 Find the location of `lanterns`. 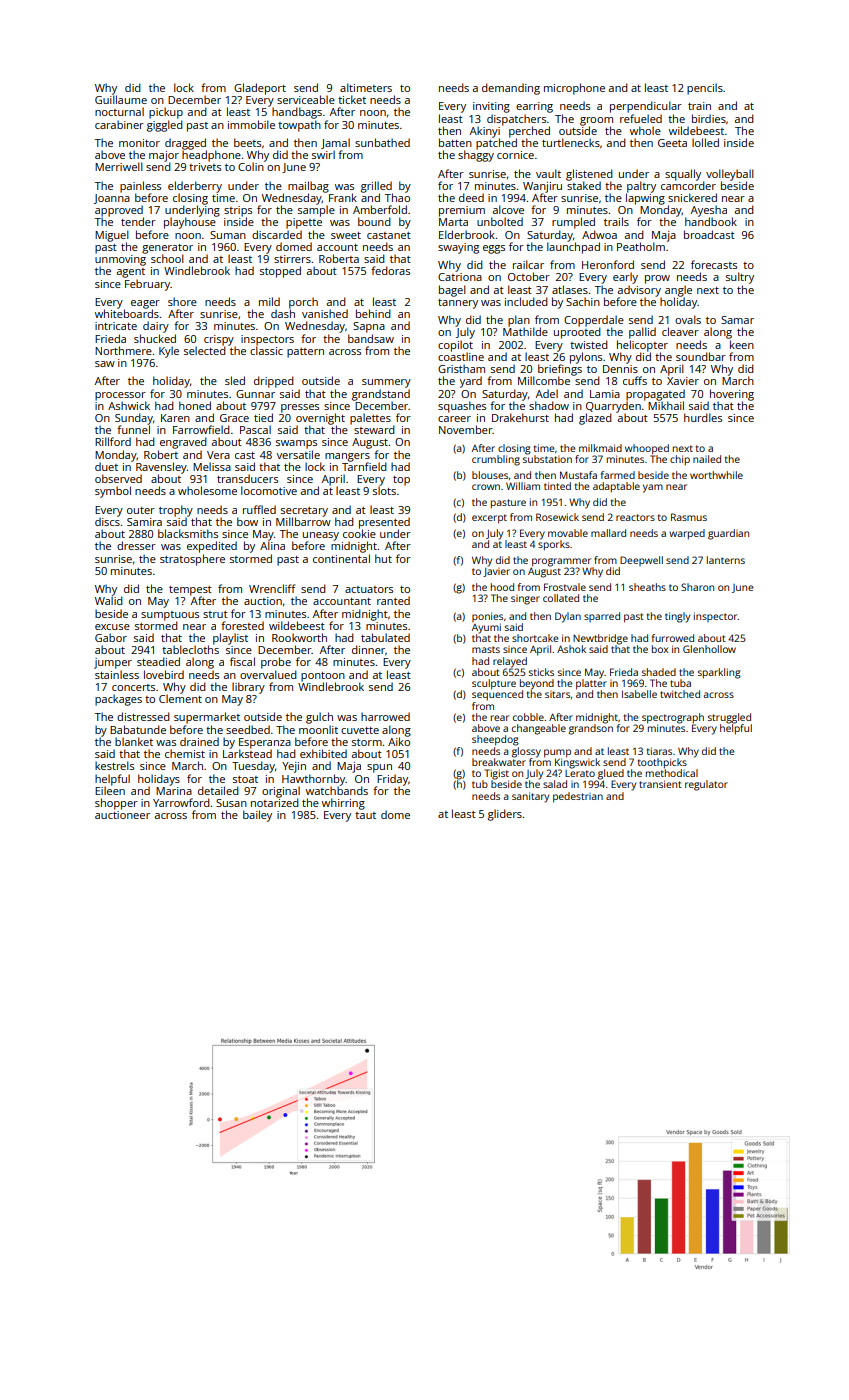

lanterns is located at coordinates (726, 560).
